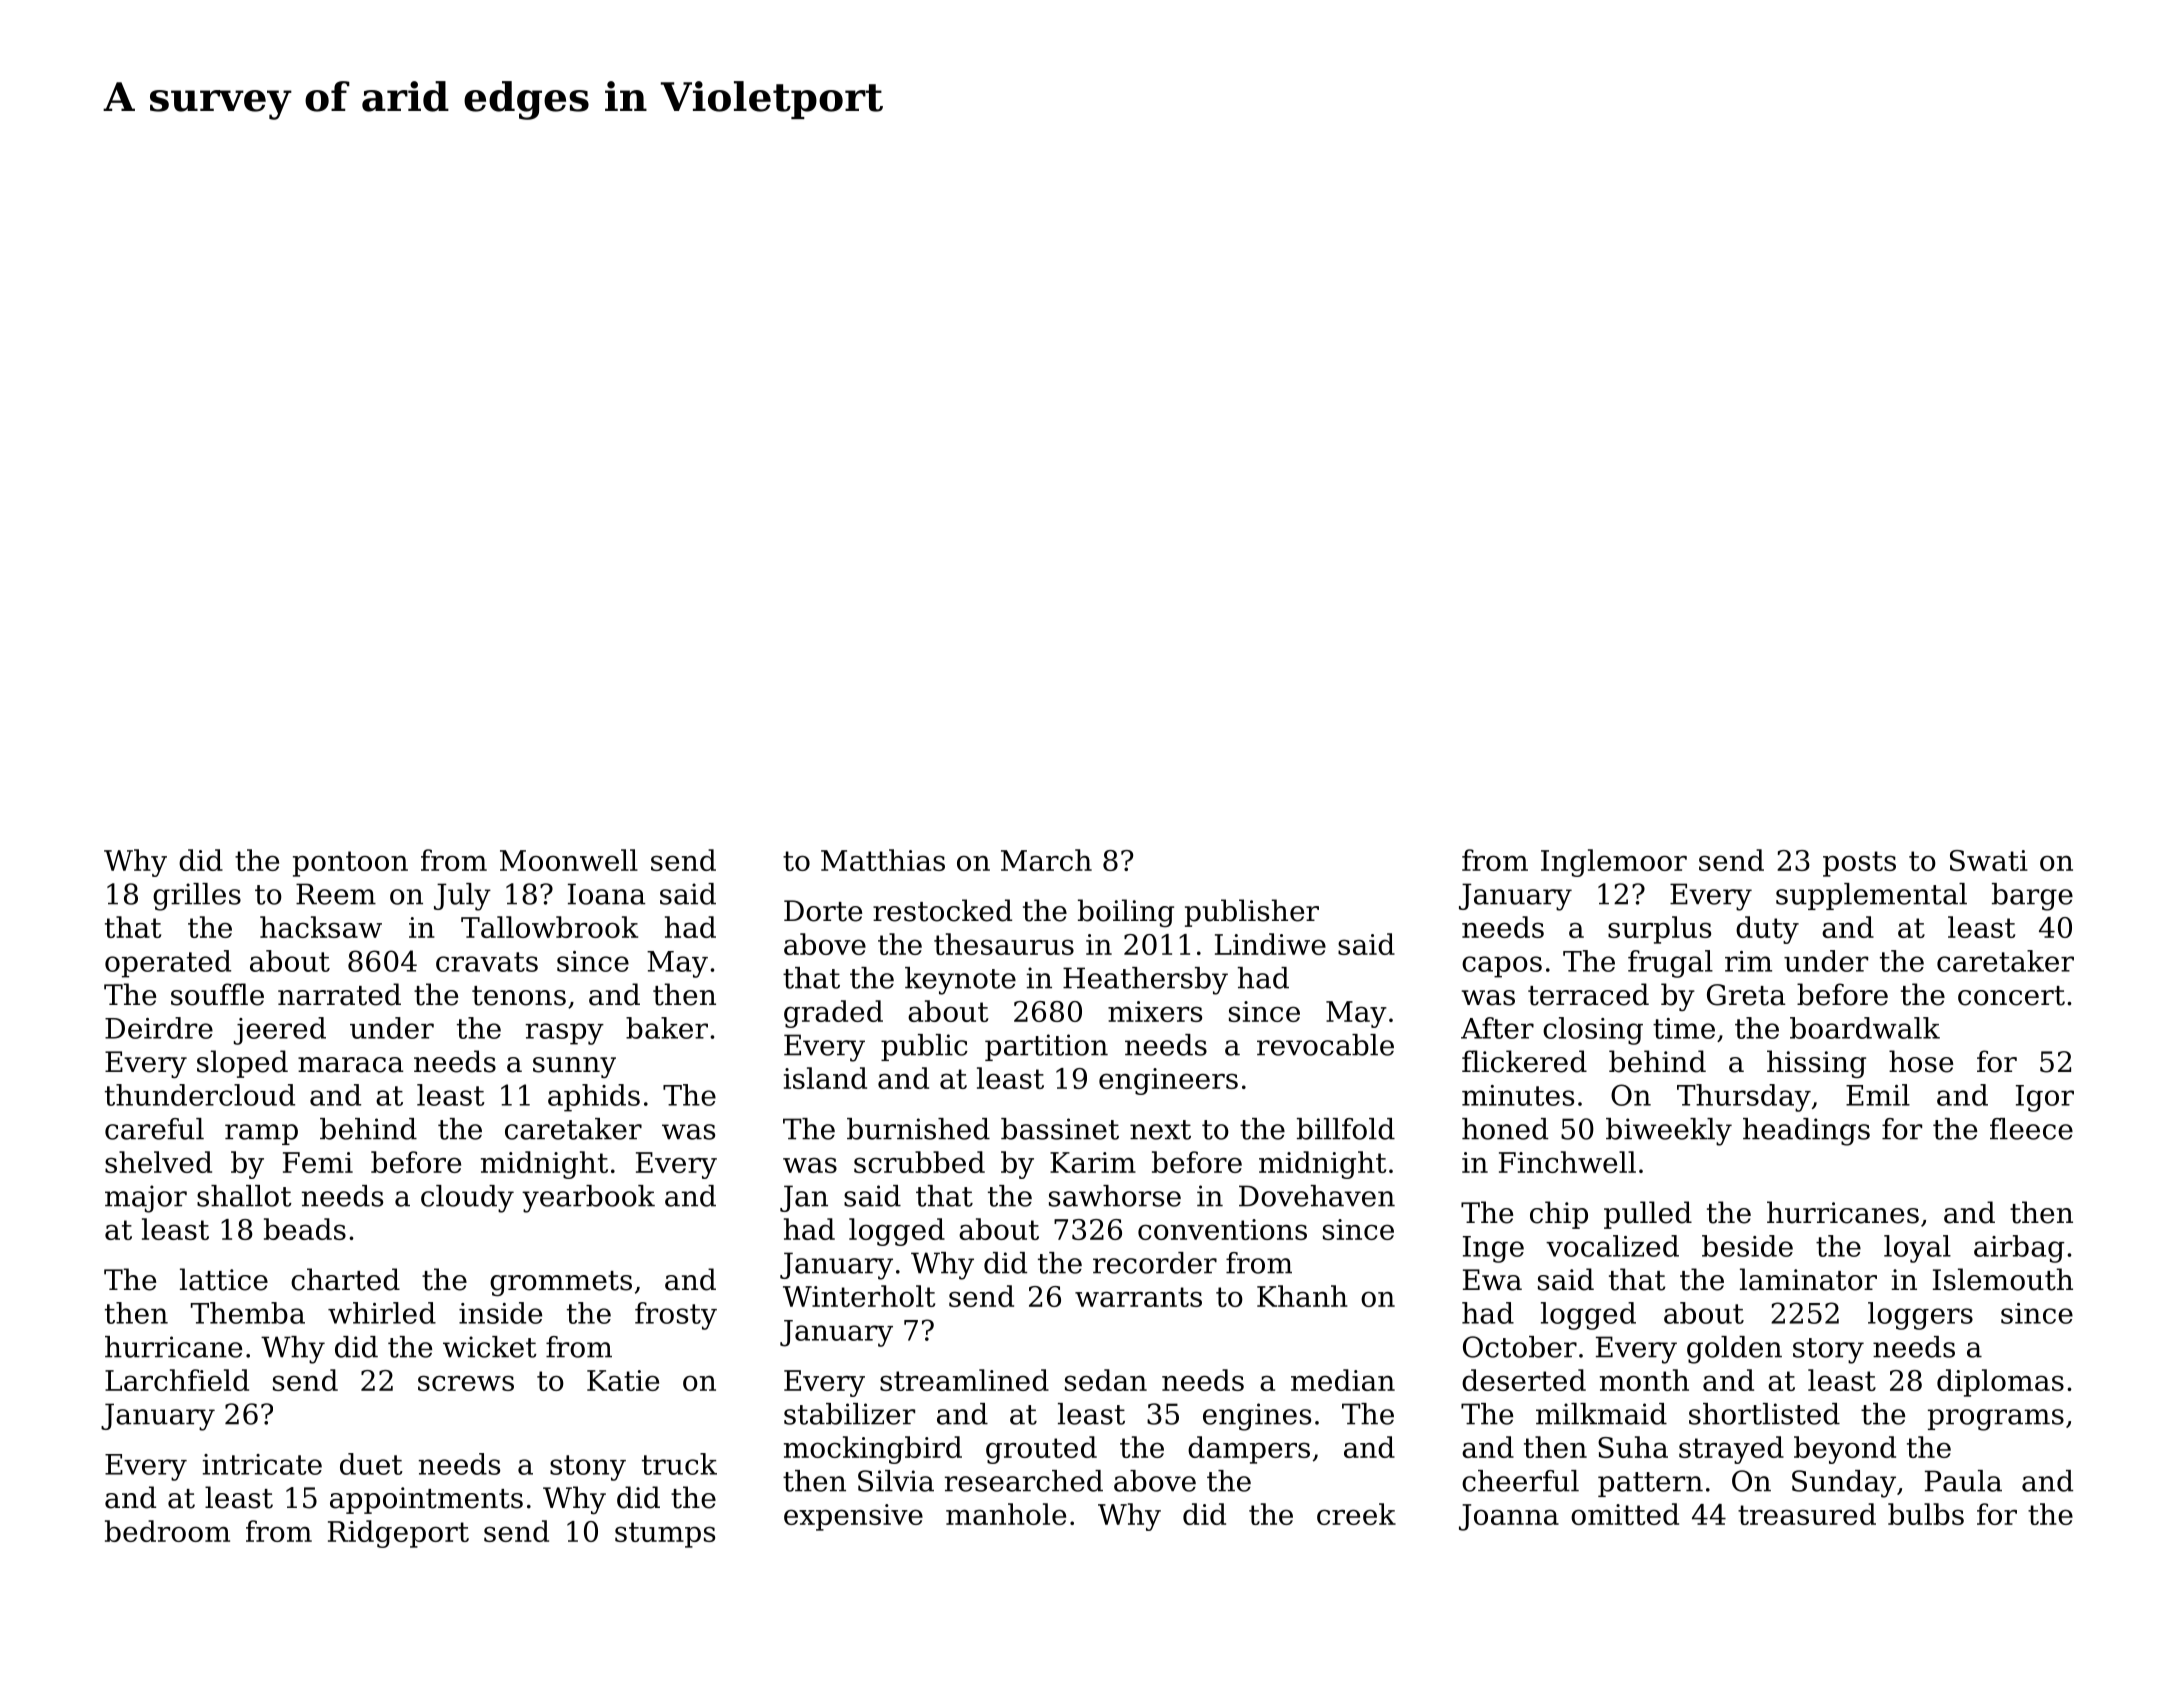  Describe the element at coordinates (398, 1534) in the image. I see `Ridgeport` at that location.
